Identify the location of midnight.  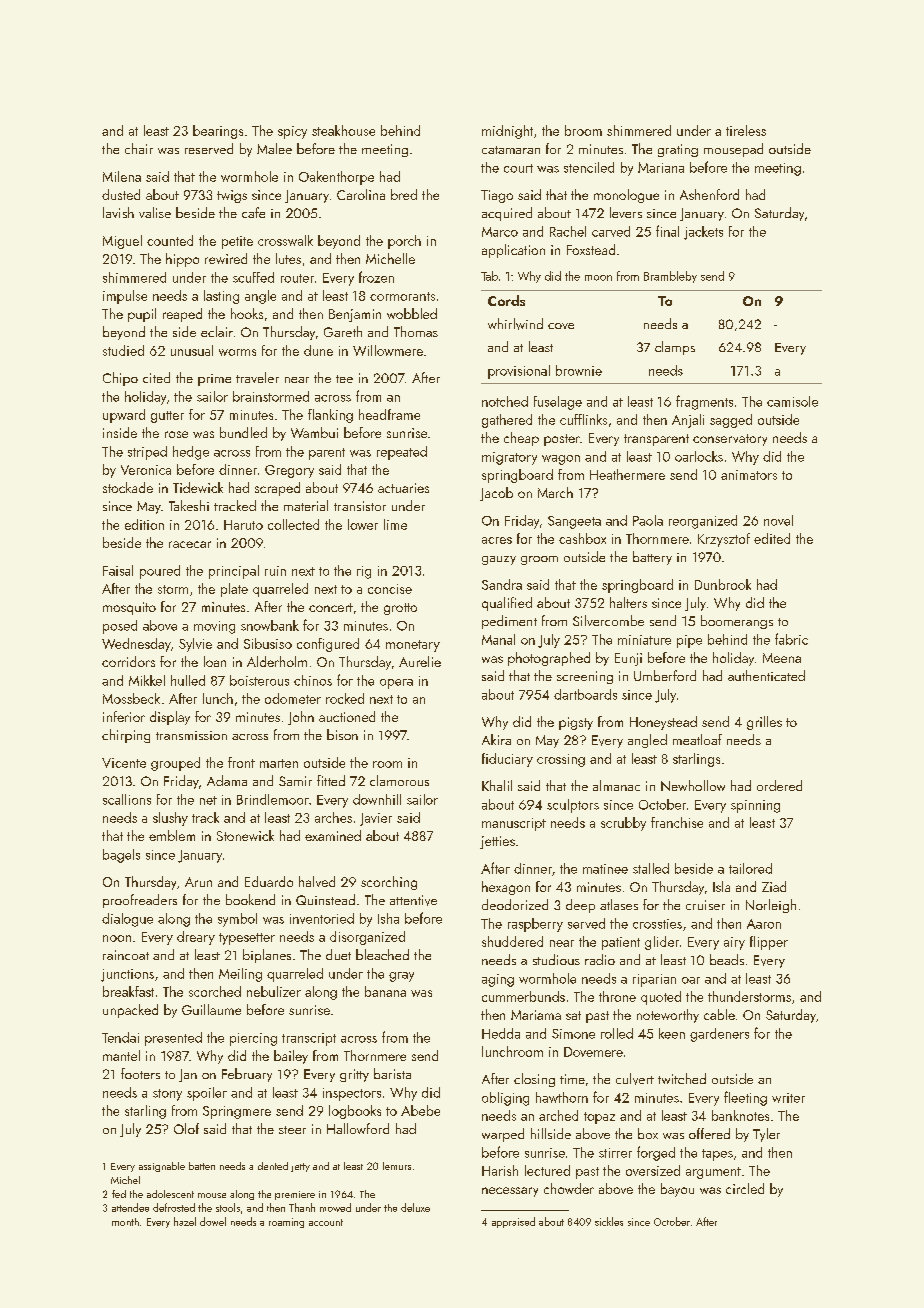
(507, 132).
